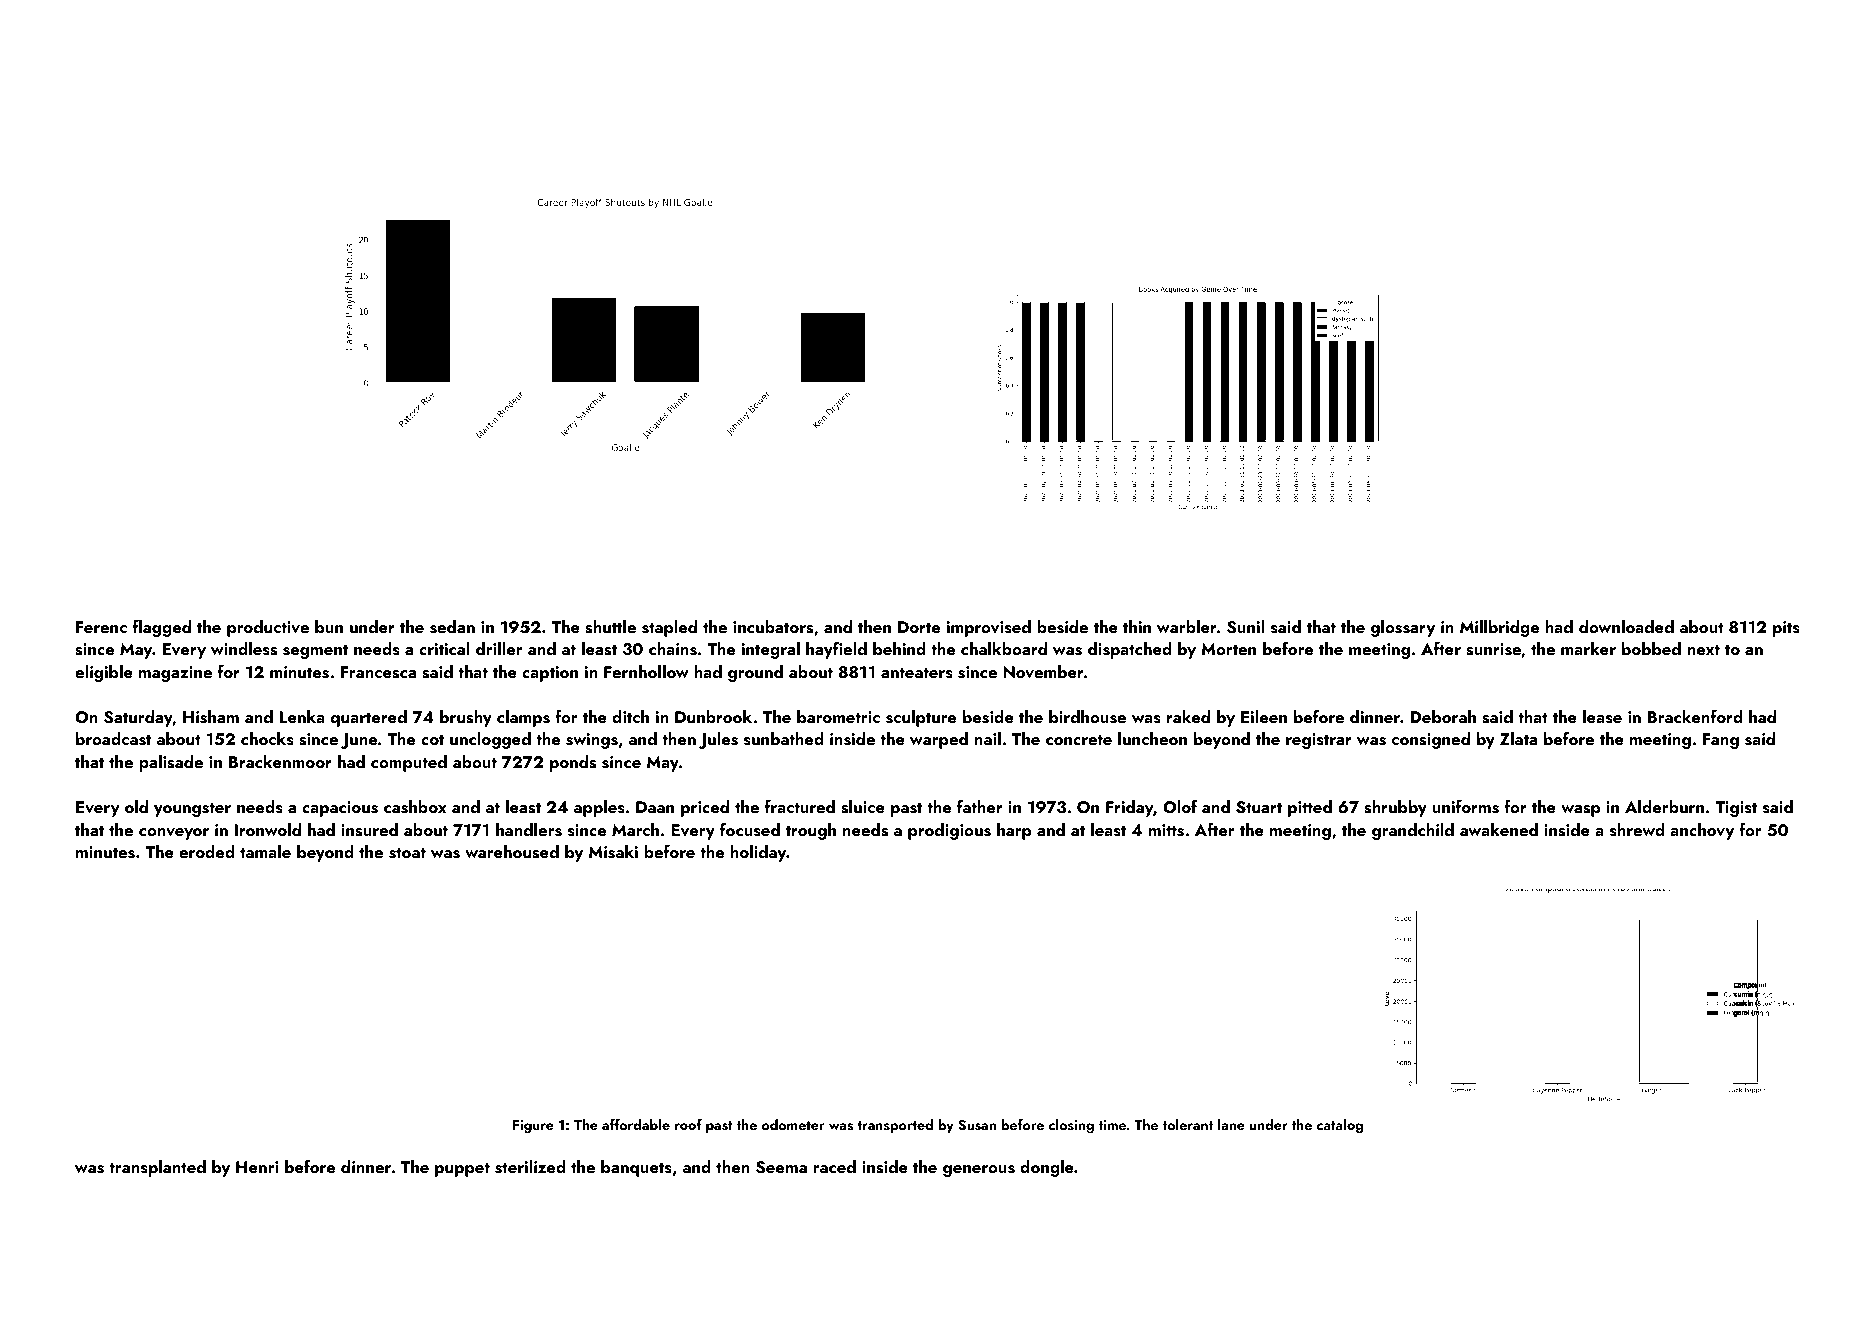 The height and width of the screenshot is (1326, 1876). I want to click on glossary, so click(1403, 628).
